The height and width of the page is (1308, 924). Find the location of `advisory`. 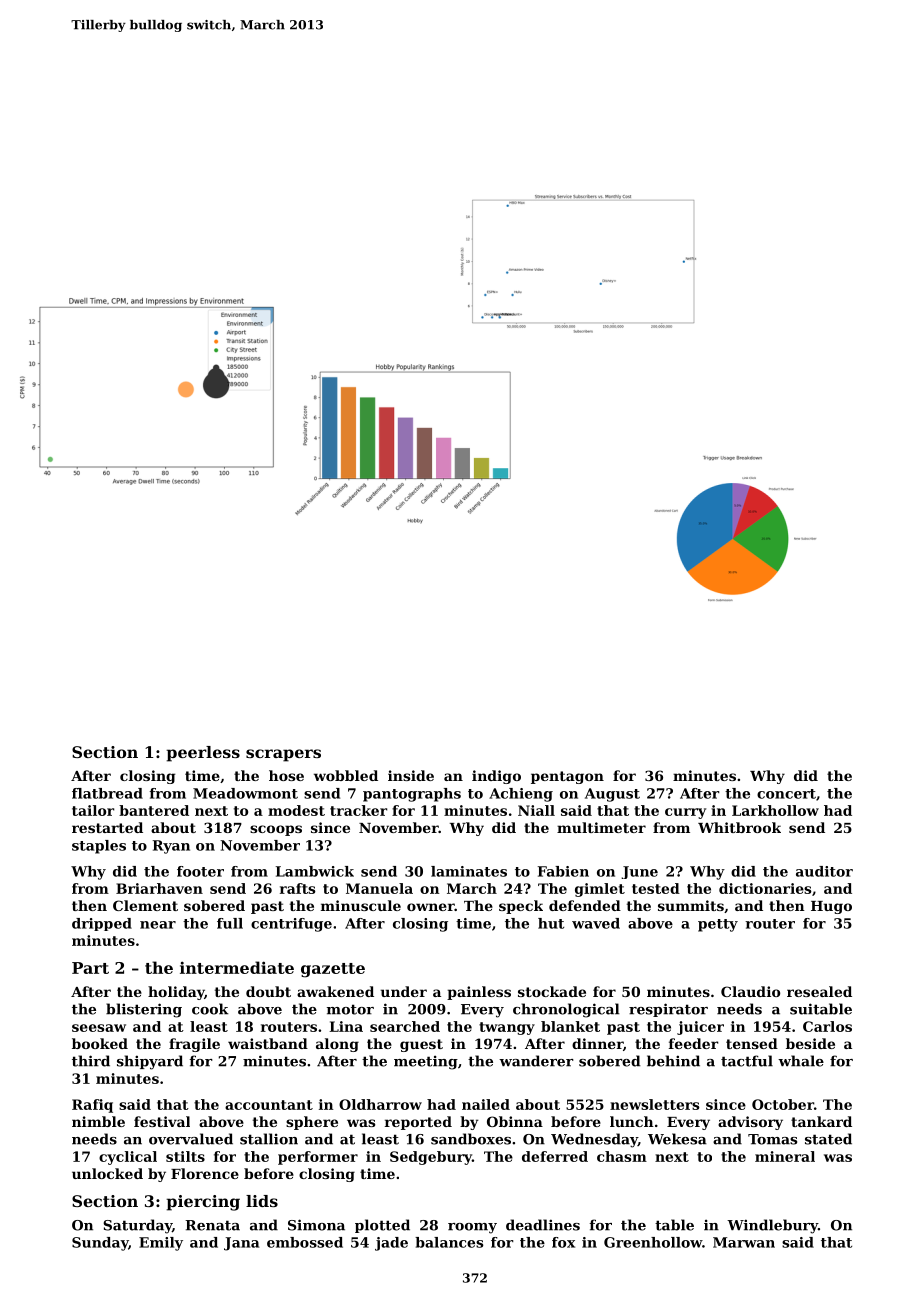

advisory is located at coordinates (750, 1123).
